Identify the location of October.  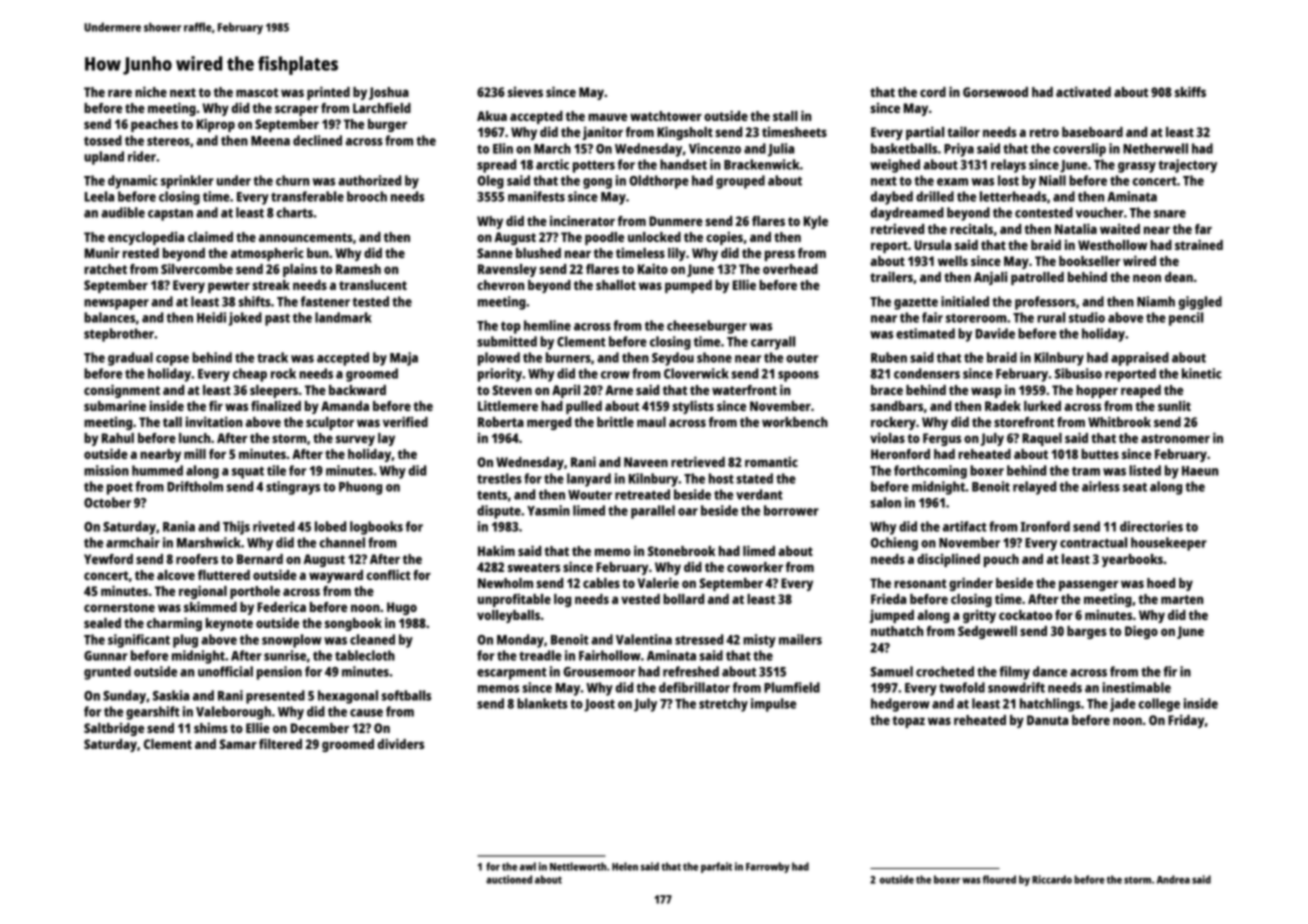
(107, 502).
